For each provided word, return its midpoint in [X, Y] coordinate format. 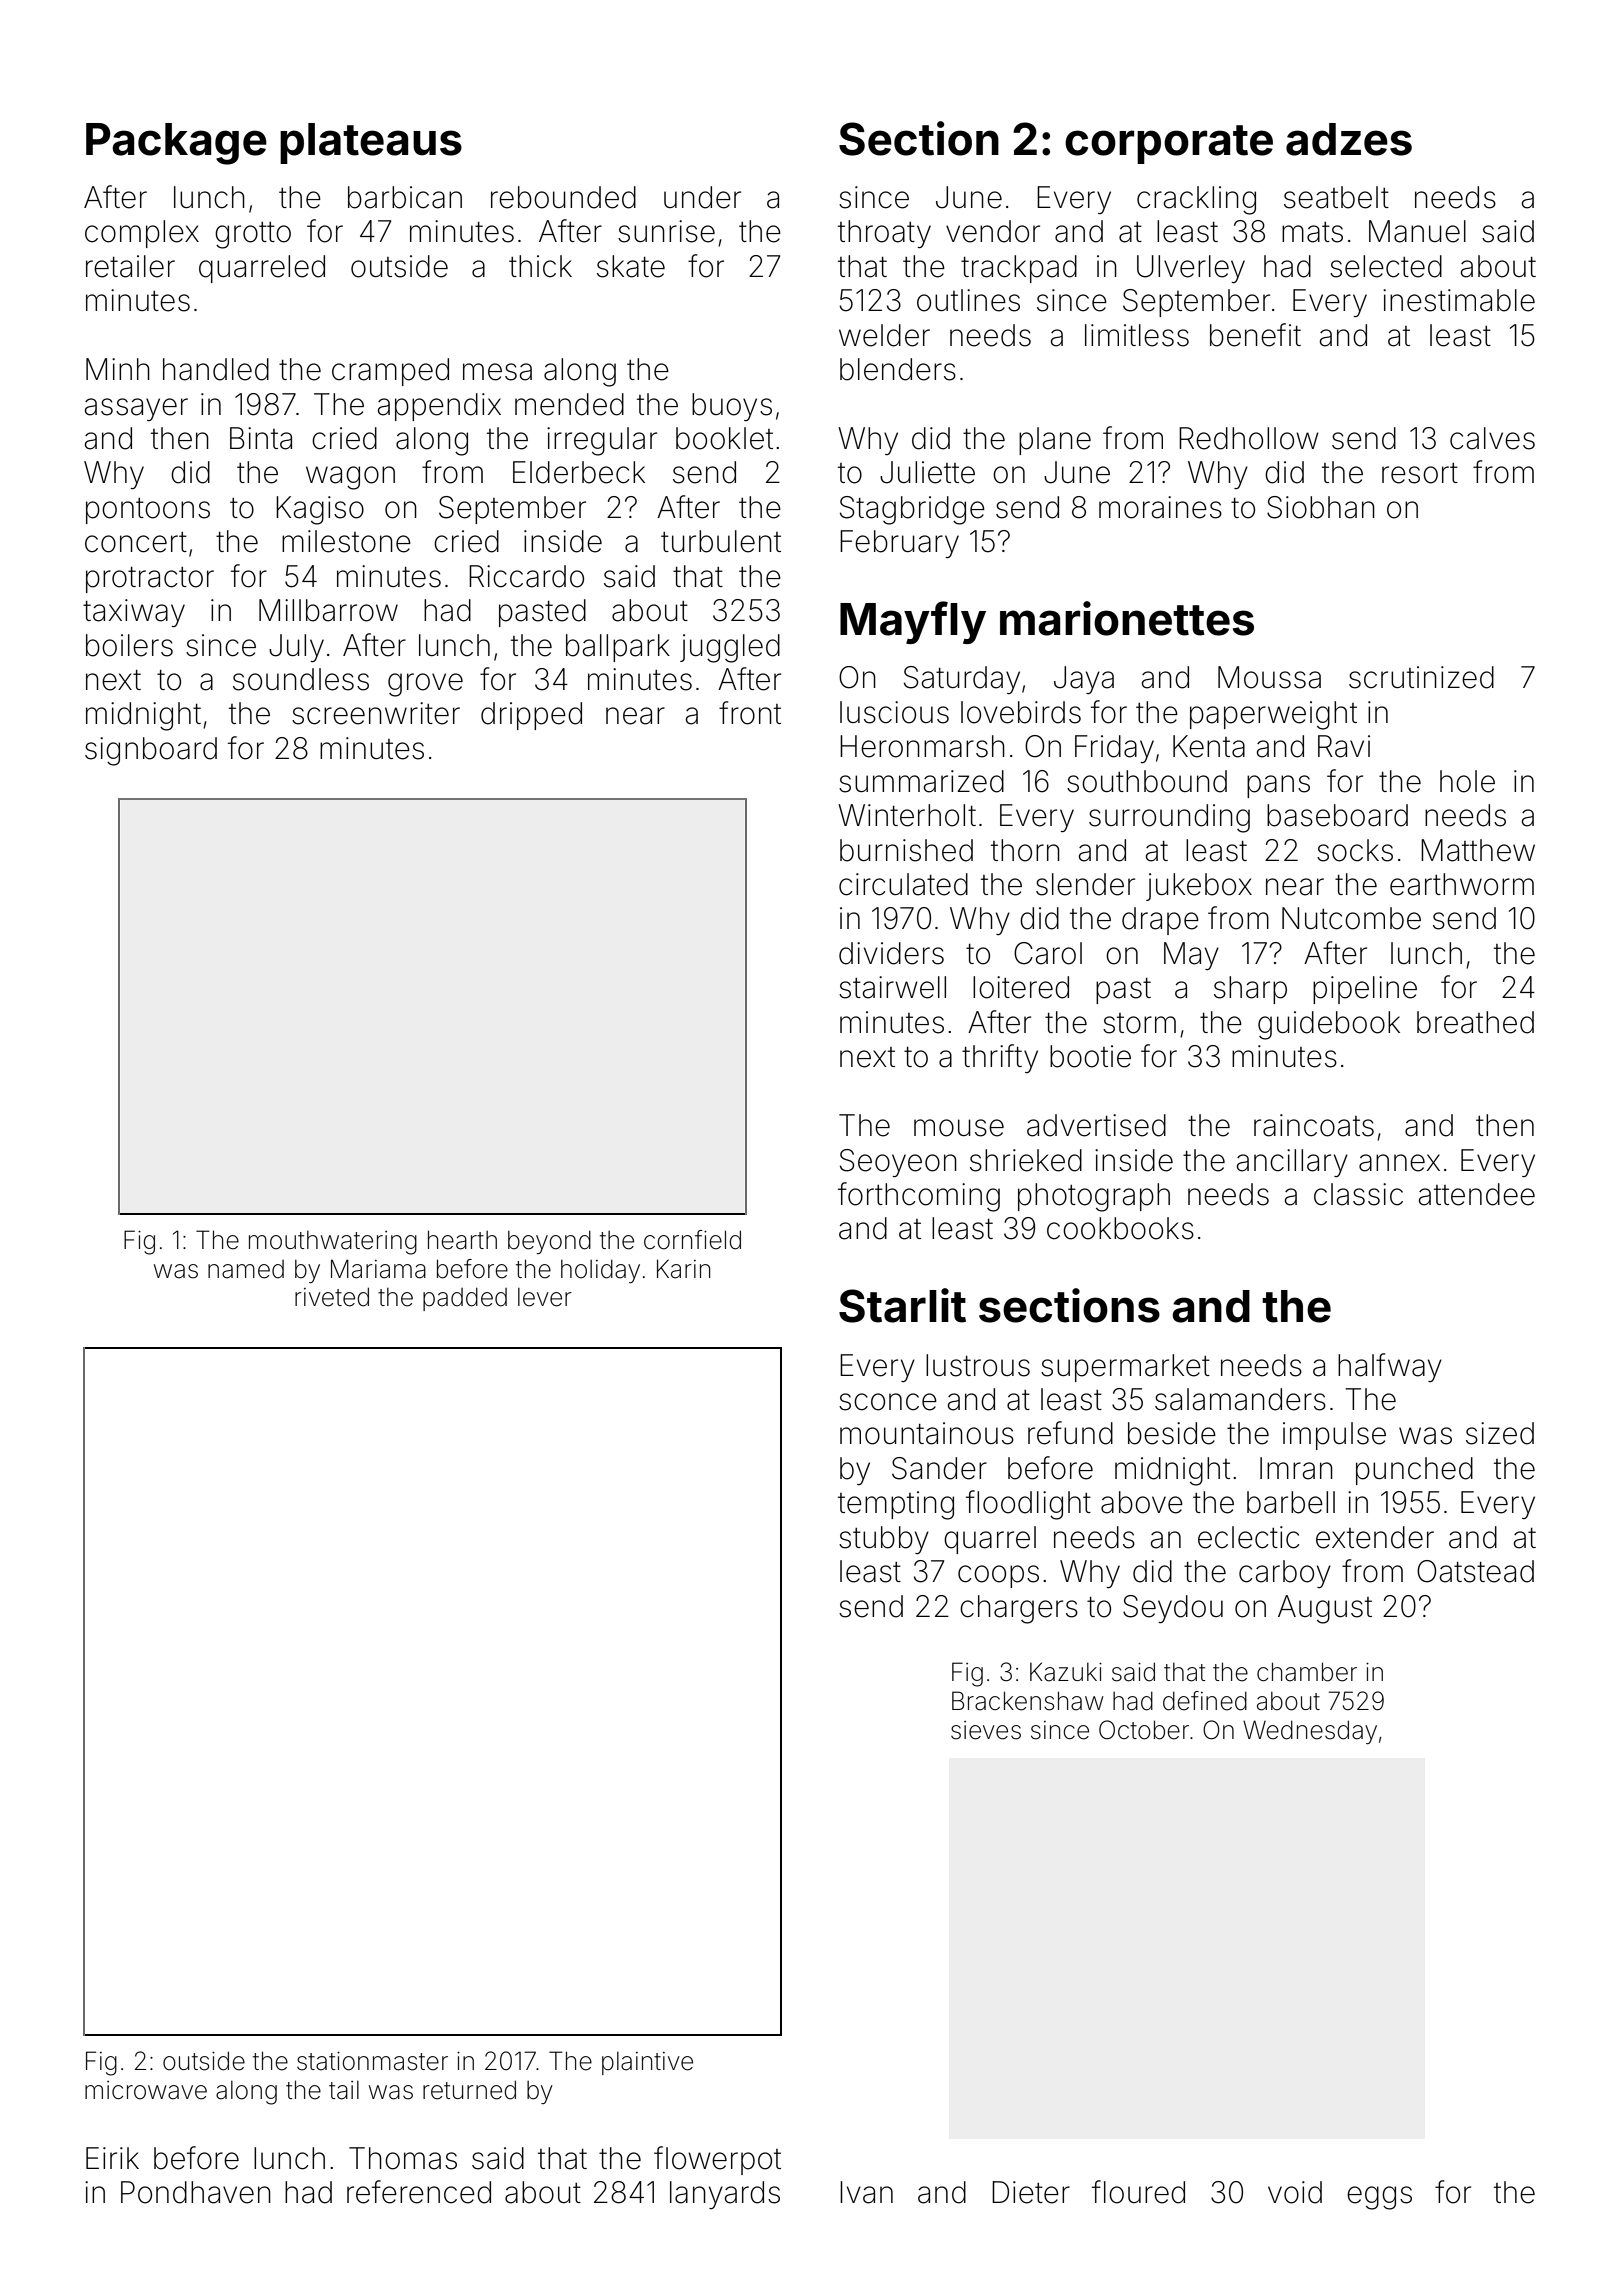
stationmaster [372, 2061]
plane [1055, 441]
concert [136, 542]
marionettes [1127, 618]
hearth [462, 1240]
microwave [146, 2090]
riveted [332, 1297]
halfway [1390, 1367]
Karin [683, 1269]
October [1144, 1730]
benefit [1255, 335]
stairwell [892, 987]
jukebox [1199, 887]
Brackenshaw [1028, 1701]
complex [142, 234]
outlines [968, 300]
